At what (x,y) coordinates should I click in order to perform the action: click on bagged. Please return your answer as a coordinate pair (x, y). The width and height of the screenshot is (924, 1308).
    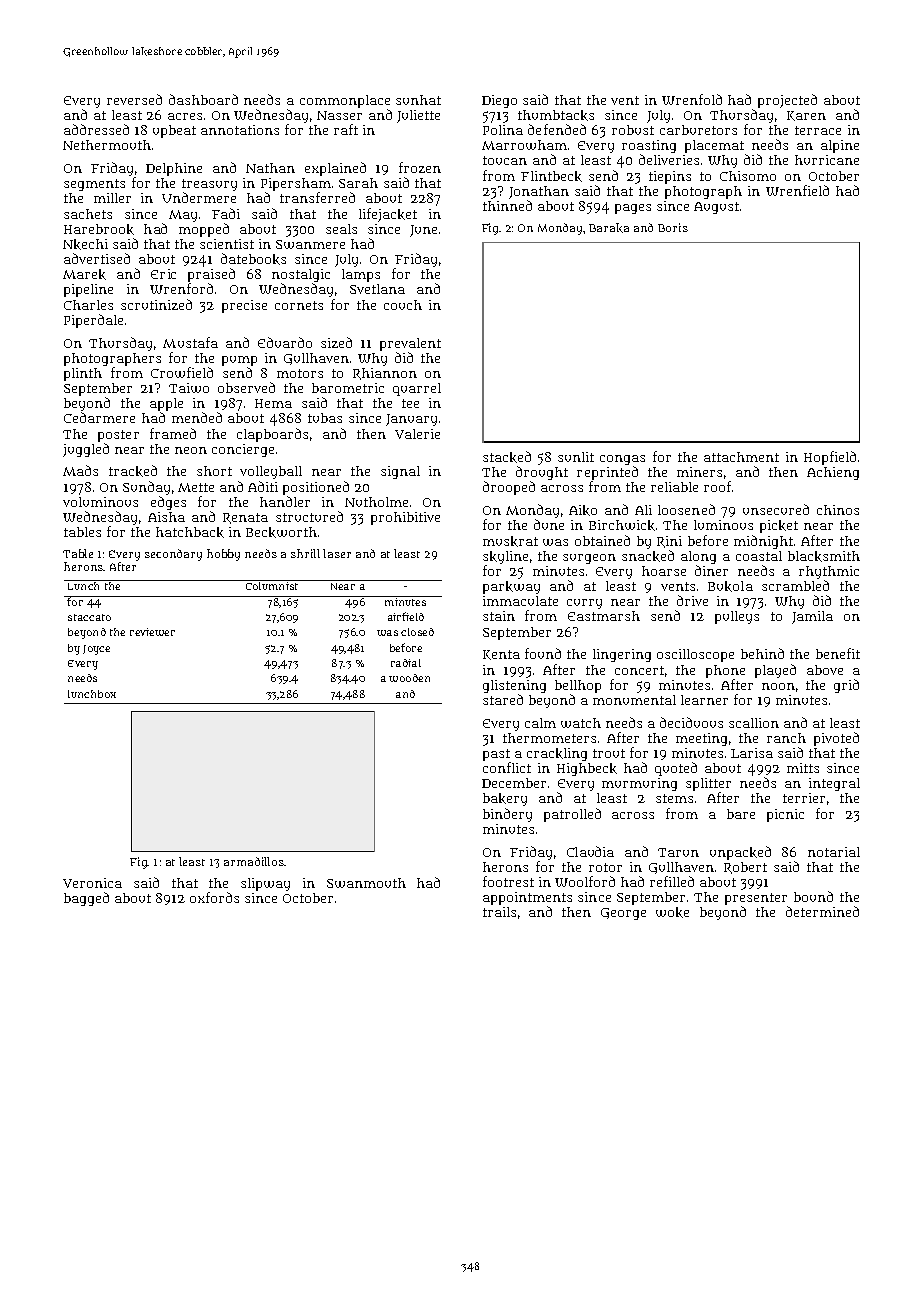
    Looking at the image, I should click on (86, 899).
